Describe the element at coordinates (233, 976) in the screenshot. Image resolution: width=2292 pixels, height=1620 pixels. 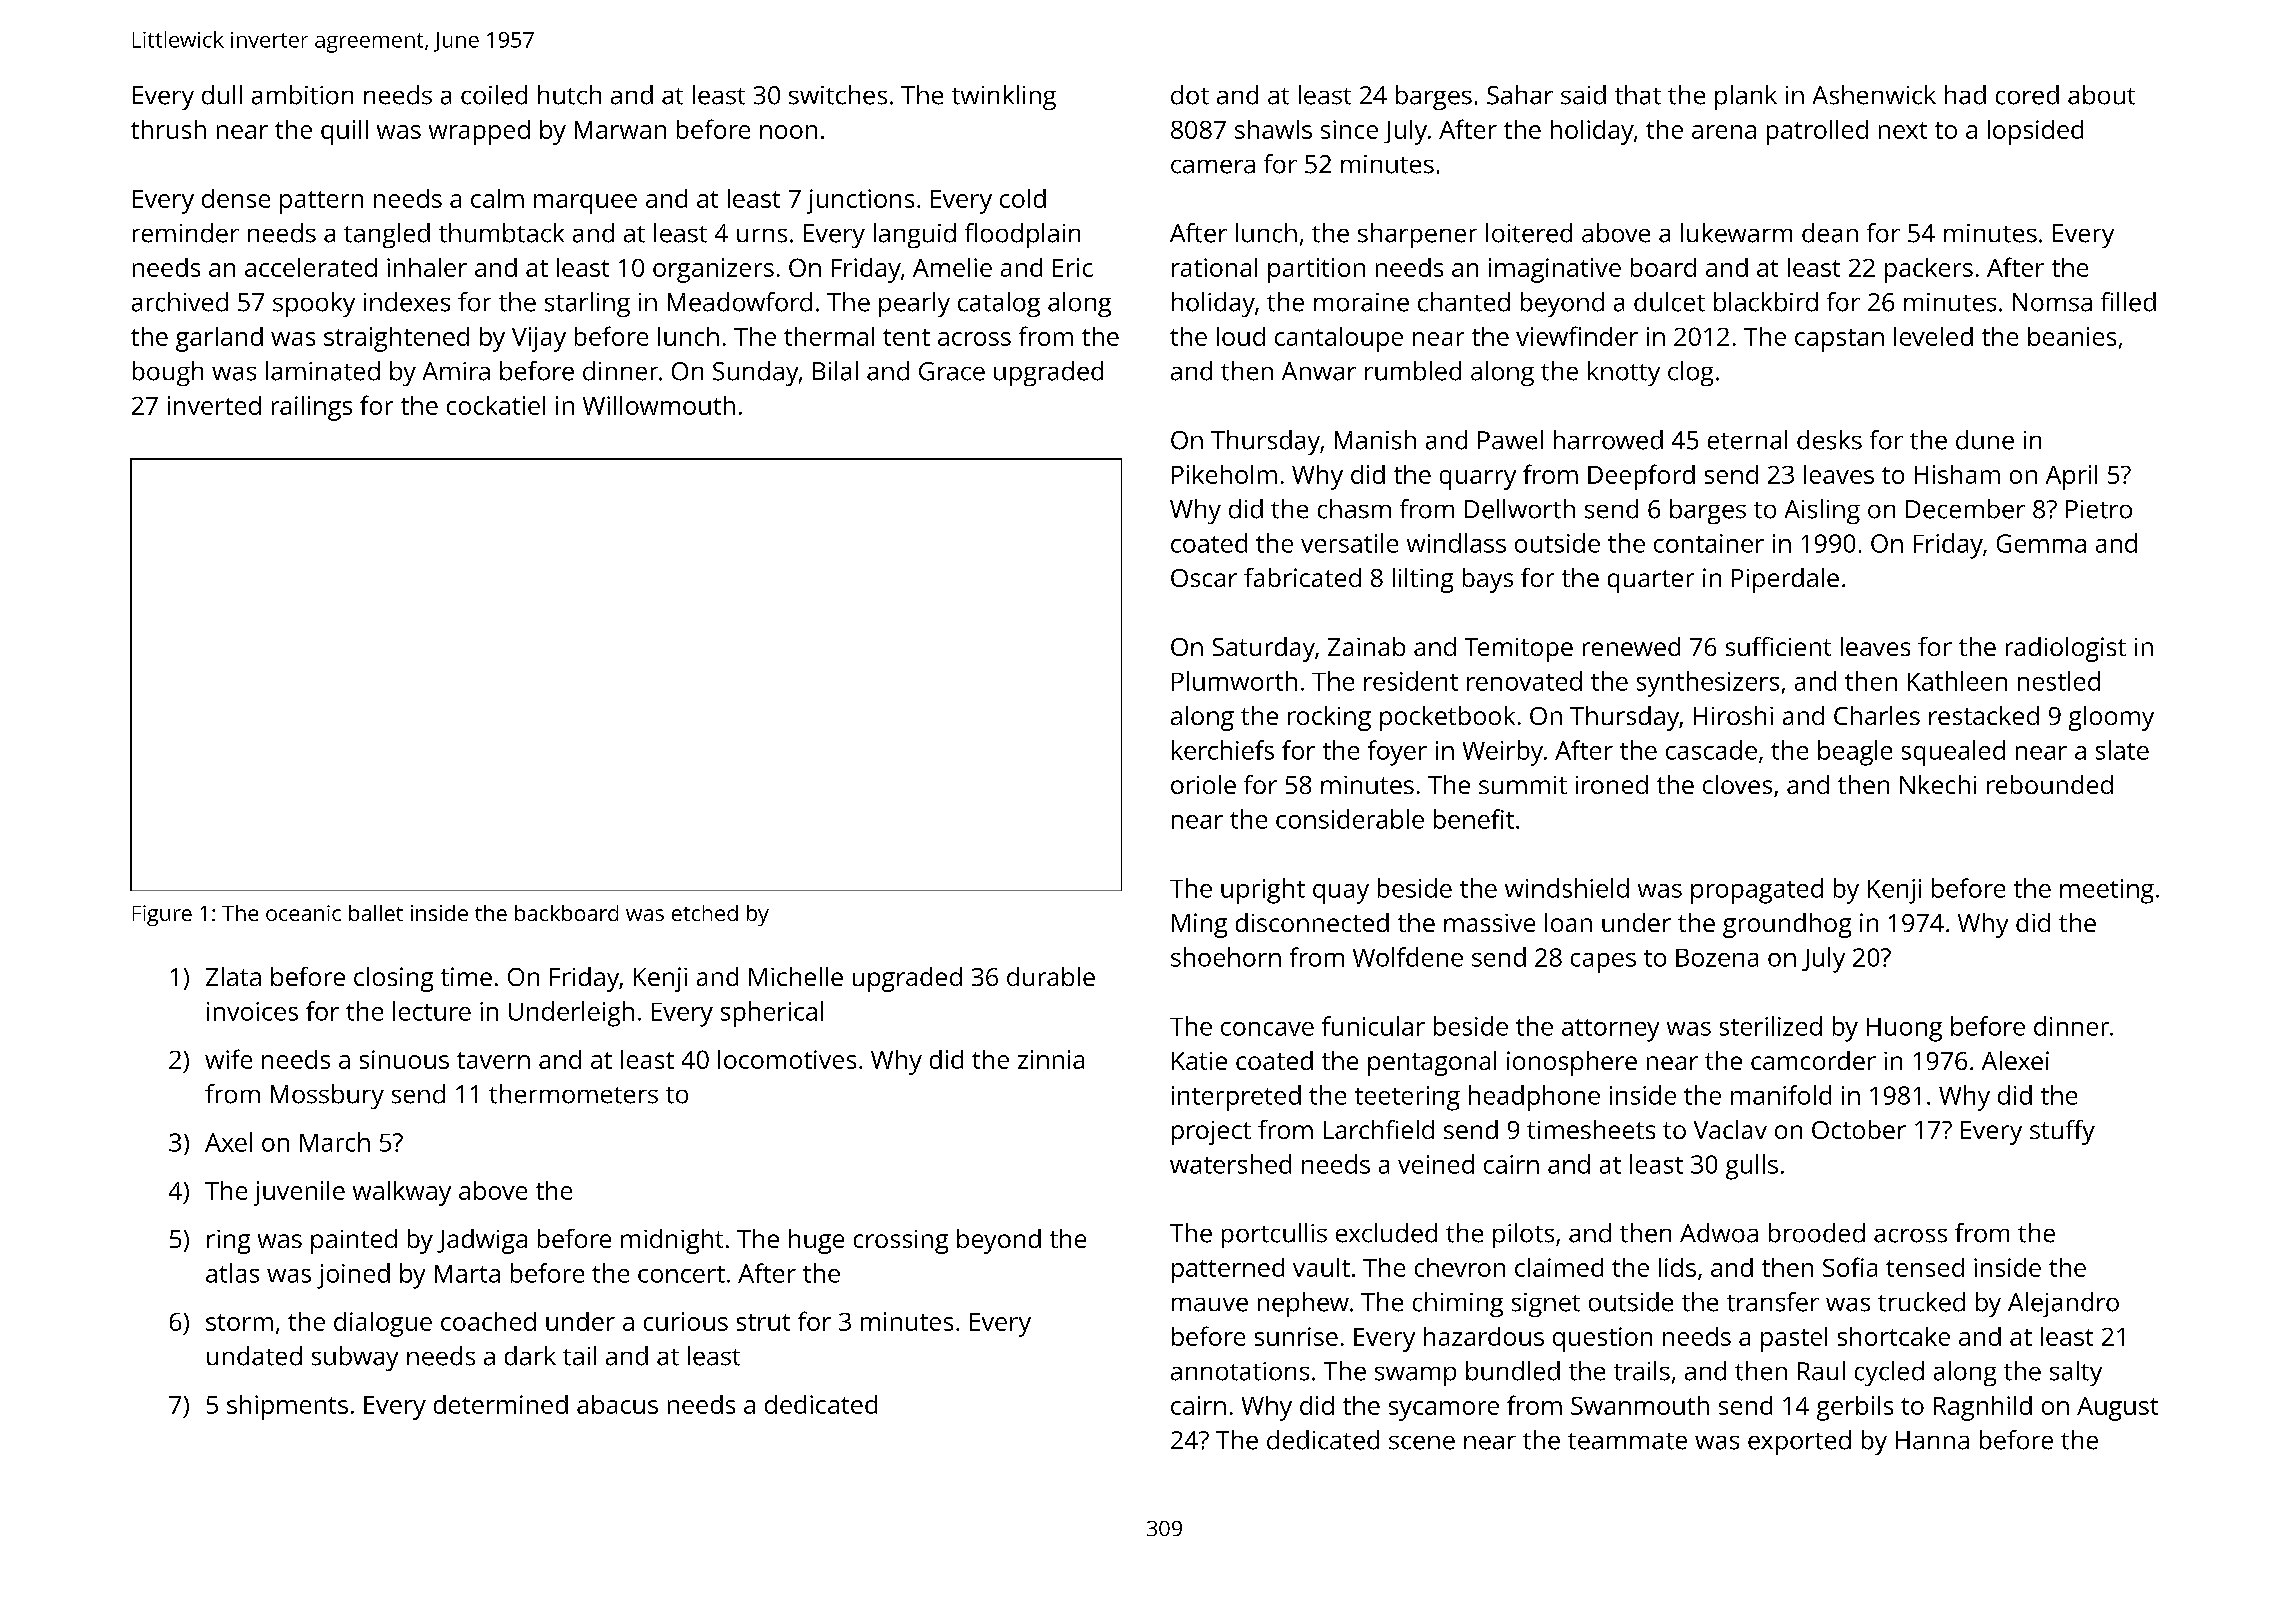
I see `Zlata` at that location.
